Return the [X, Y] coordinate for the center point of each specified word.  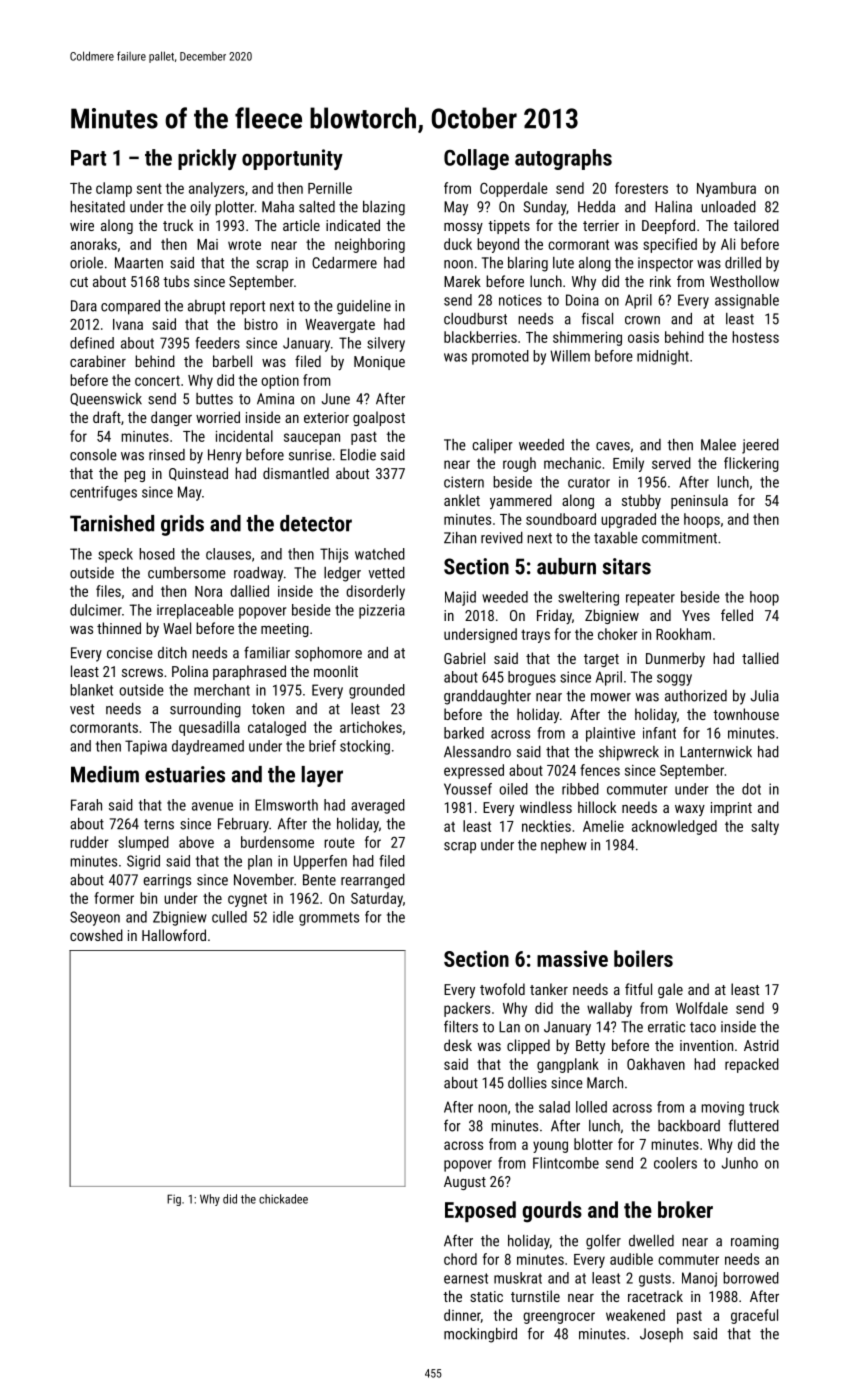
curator [589, 482]
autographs [563, 159]
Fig [174, 1200]
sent [149, 188]
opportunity [292, 159]
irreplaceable [195, 611]
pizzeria [382, 611]
